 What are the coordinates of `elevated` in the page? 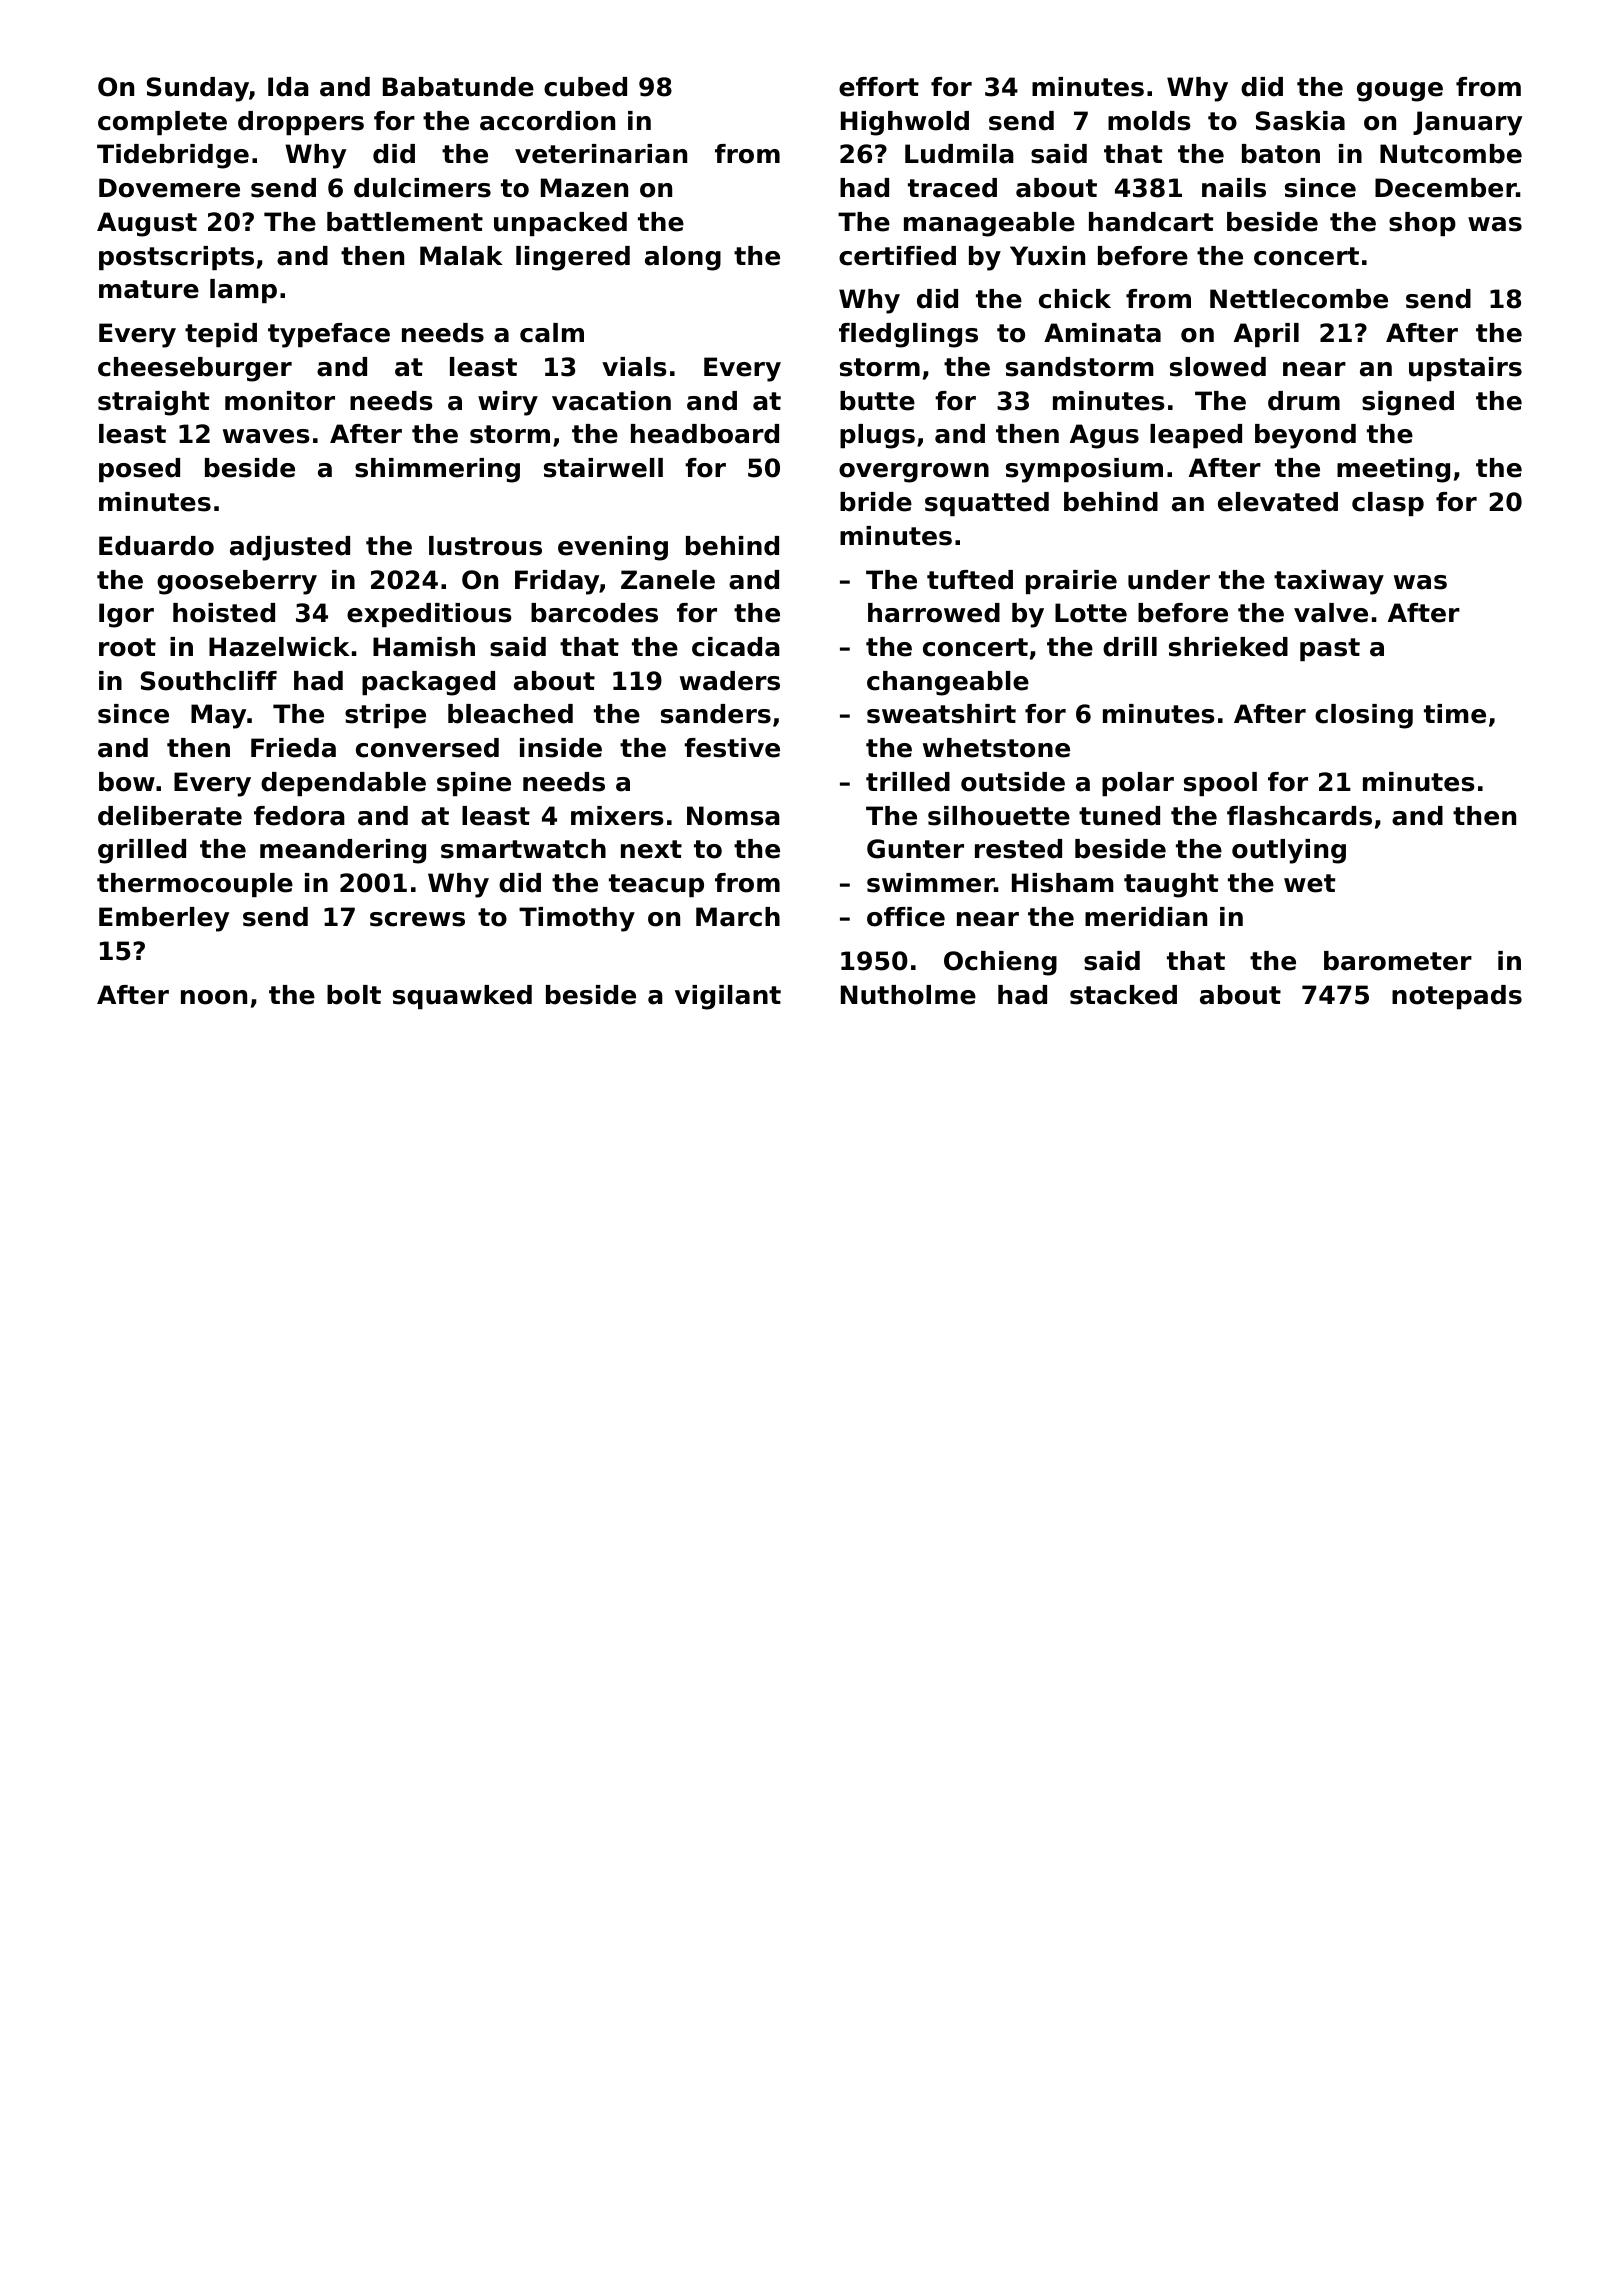 It's located at (1278, 502).
